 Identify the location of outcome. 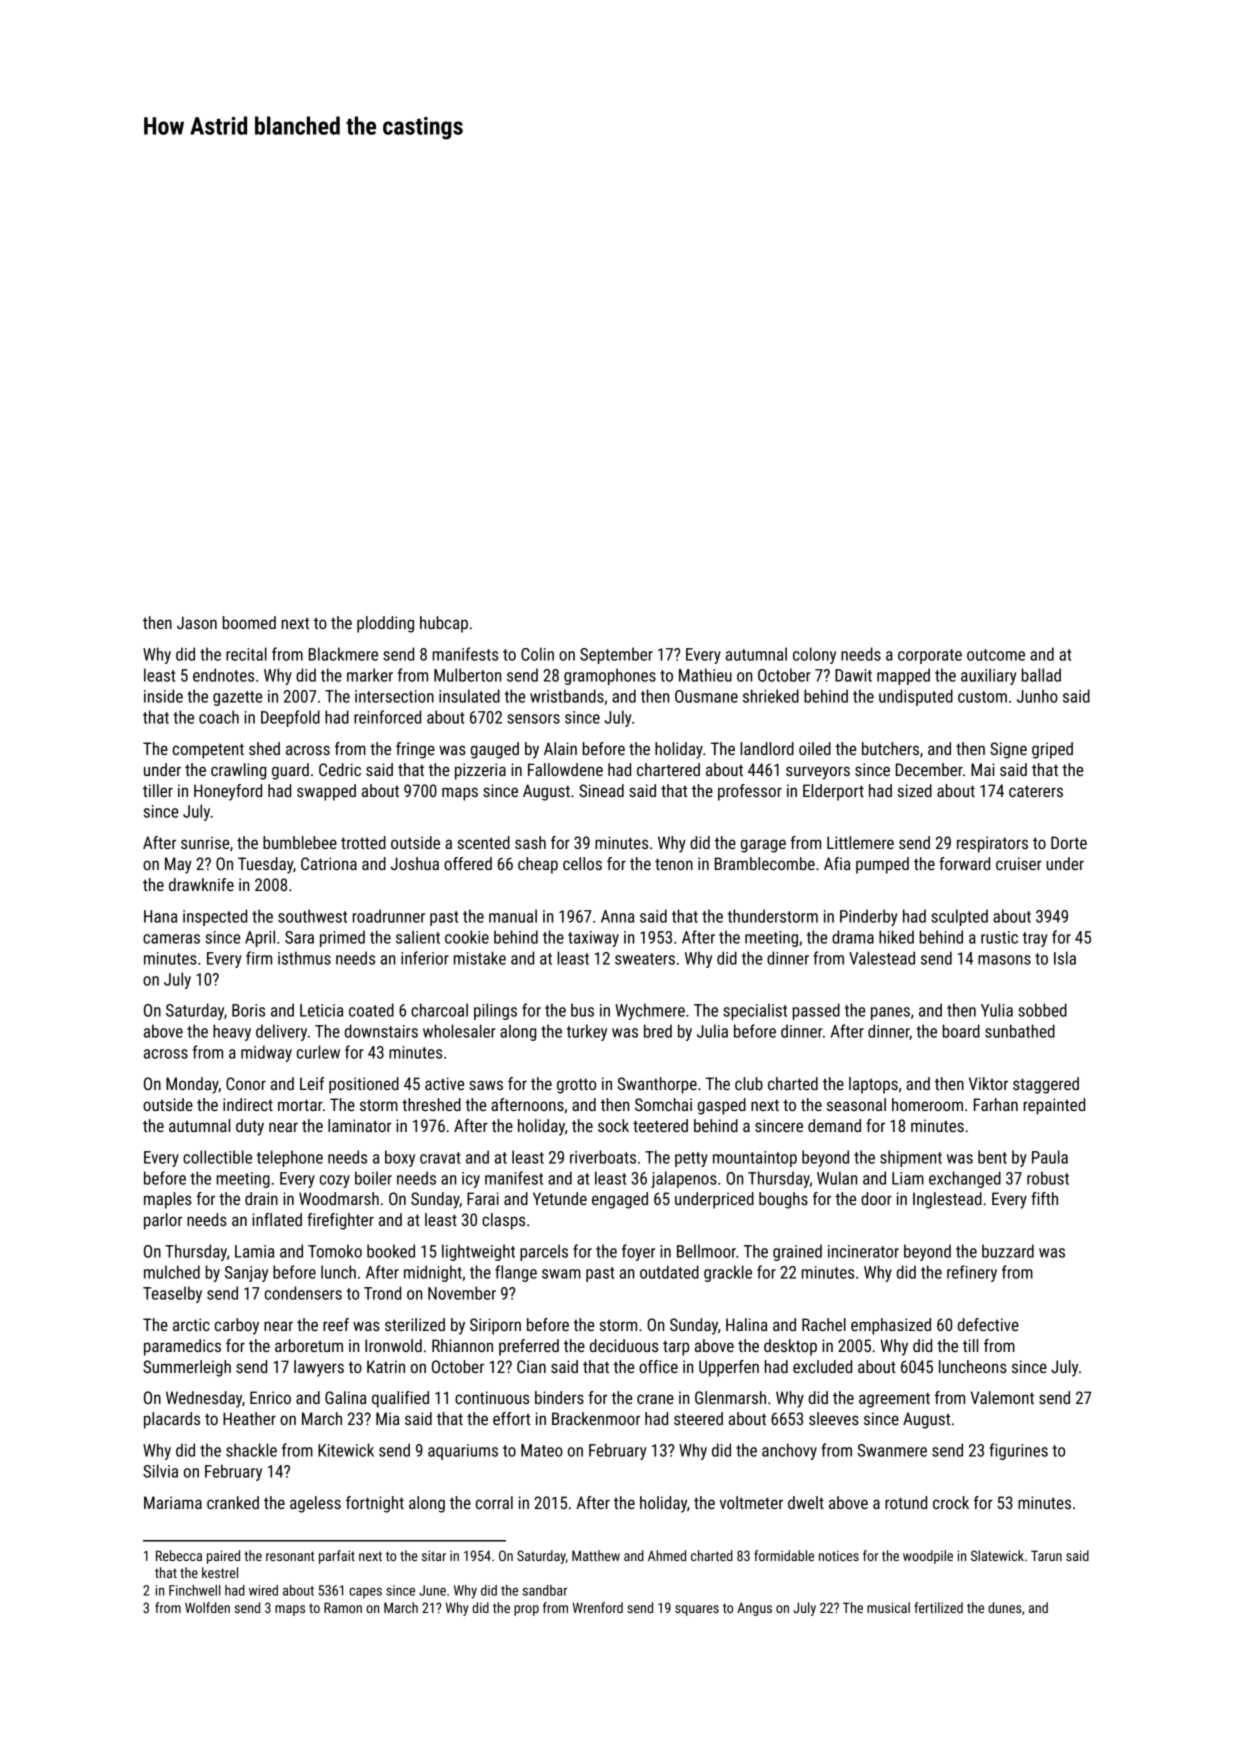
(996, 655).
